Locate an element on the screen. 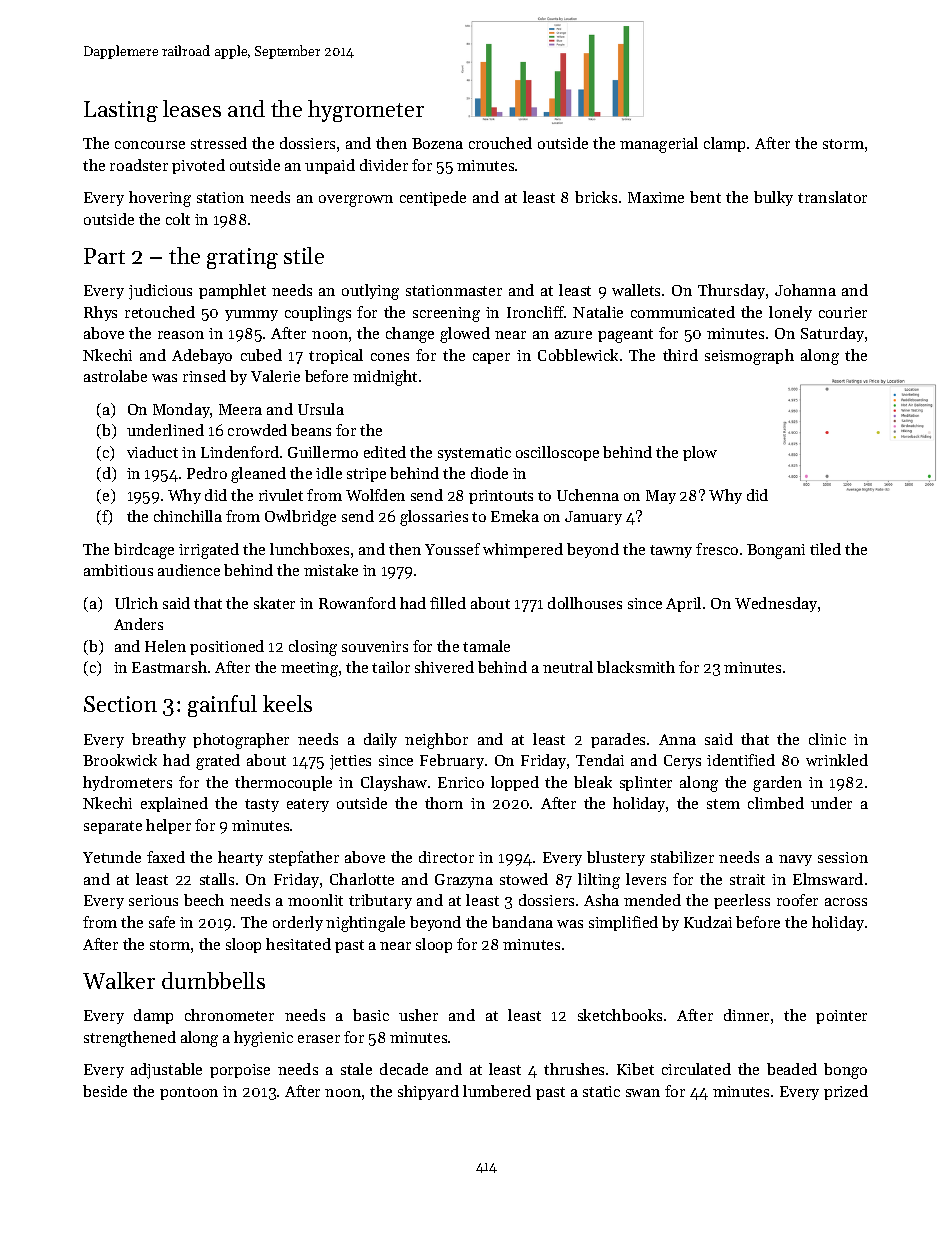 The height and width of the screenshot is (1233, 952). Bongani is located at coordinates (776, 551).
